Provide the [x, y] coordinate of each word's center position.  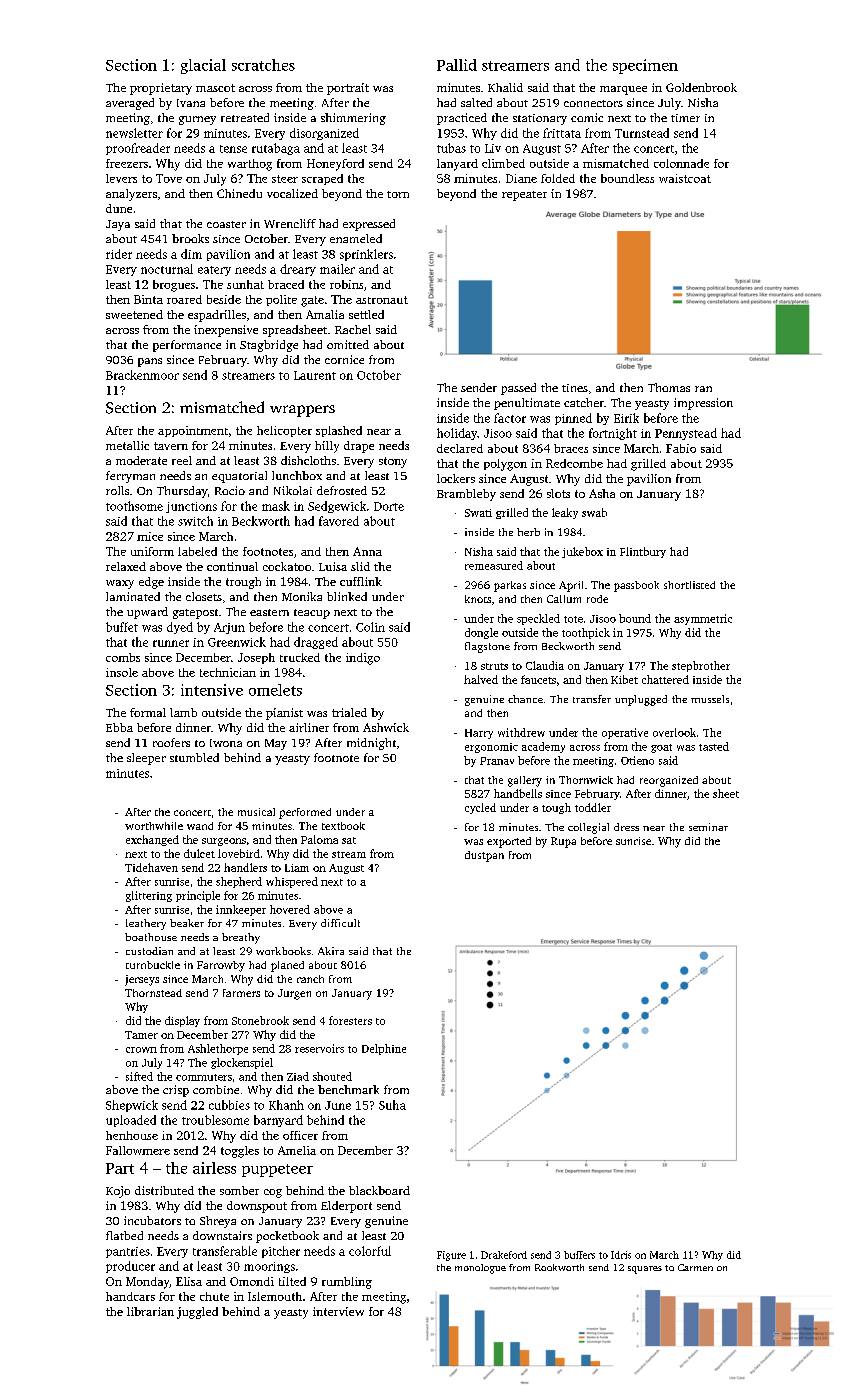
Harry [479, 734]
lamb [183, 712]
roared [184, 299]
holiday [457, 434]
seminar [708, 827]
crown [141, 1050]
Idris [621, 1255]
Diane [521, 178]
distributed [164, 1190]
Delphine [384, 1049]
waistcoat [685, 178]
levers [121, 178]
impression [703, 404]
